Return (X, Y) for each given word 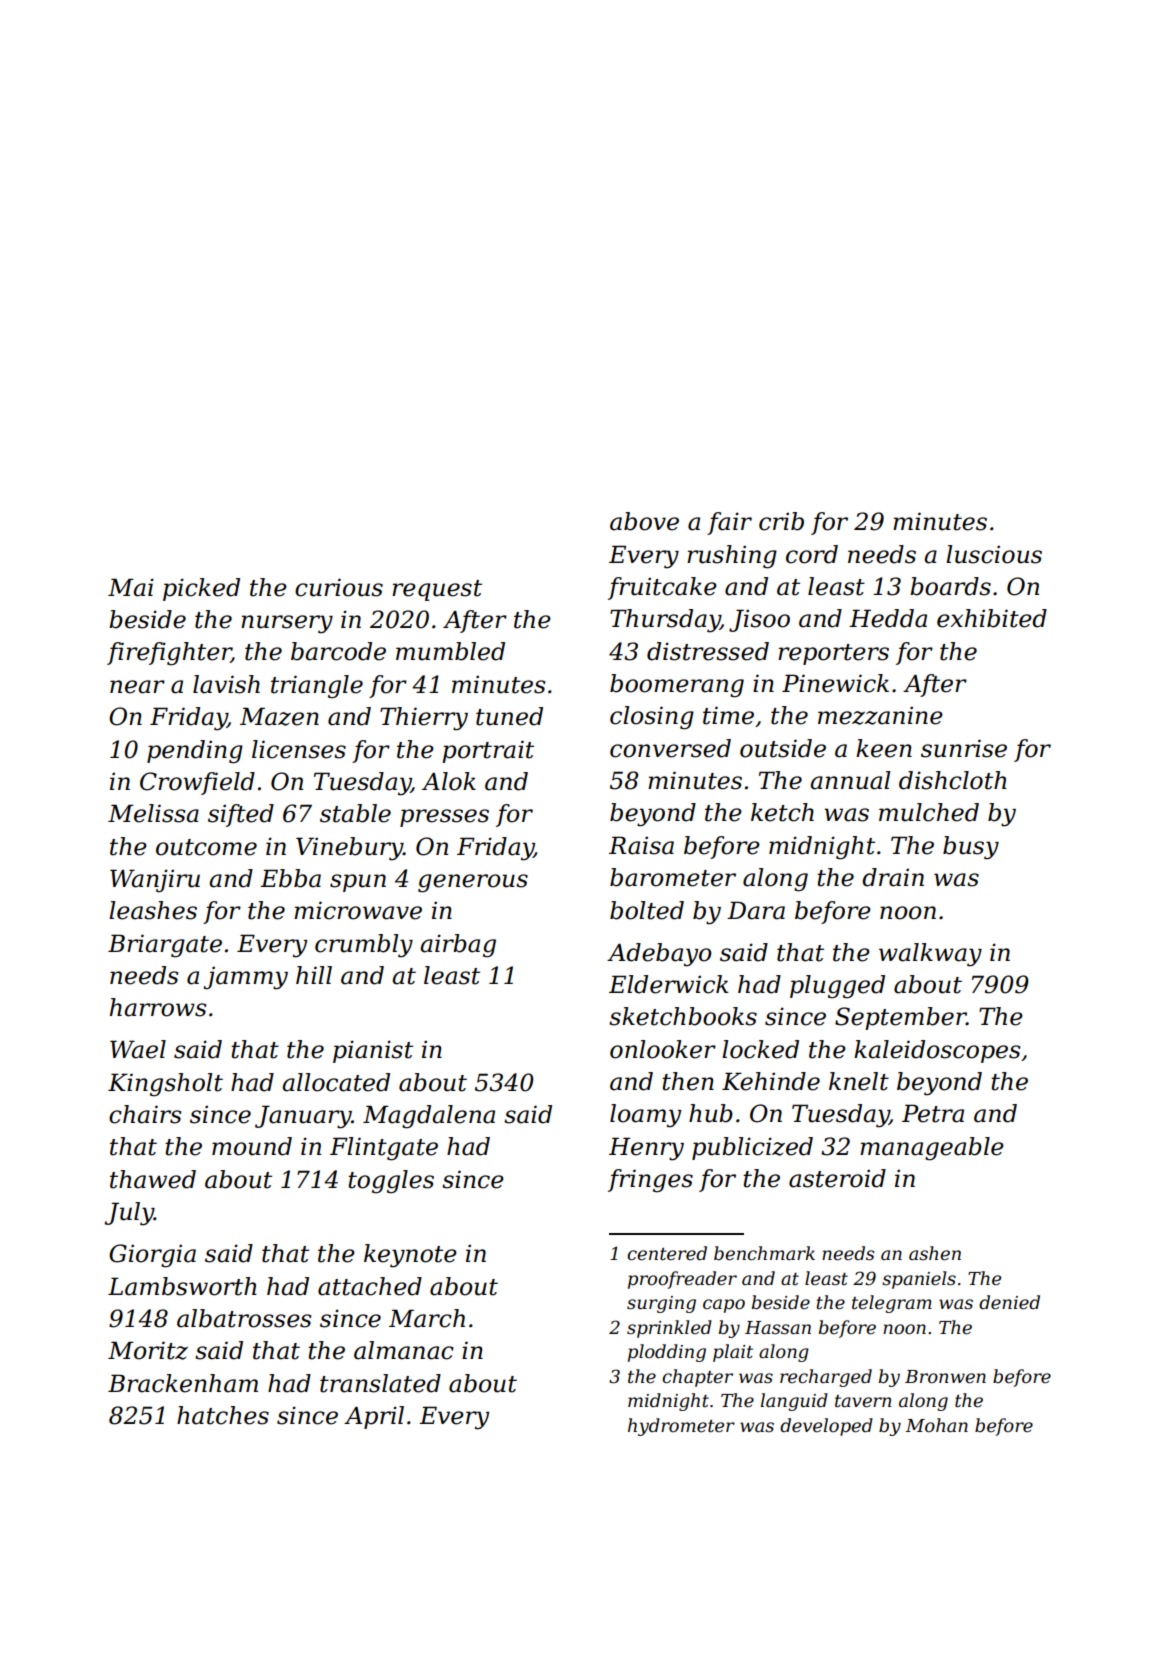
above (644, 521)
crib (781, 521)
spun (358, 883)
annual (850, 780)
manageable (932, 1149)
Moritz (148, 1350)
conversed (670, 748)
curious (339, 587)
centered (667, 1253)
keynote (410, 1256)
